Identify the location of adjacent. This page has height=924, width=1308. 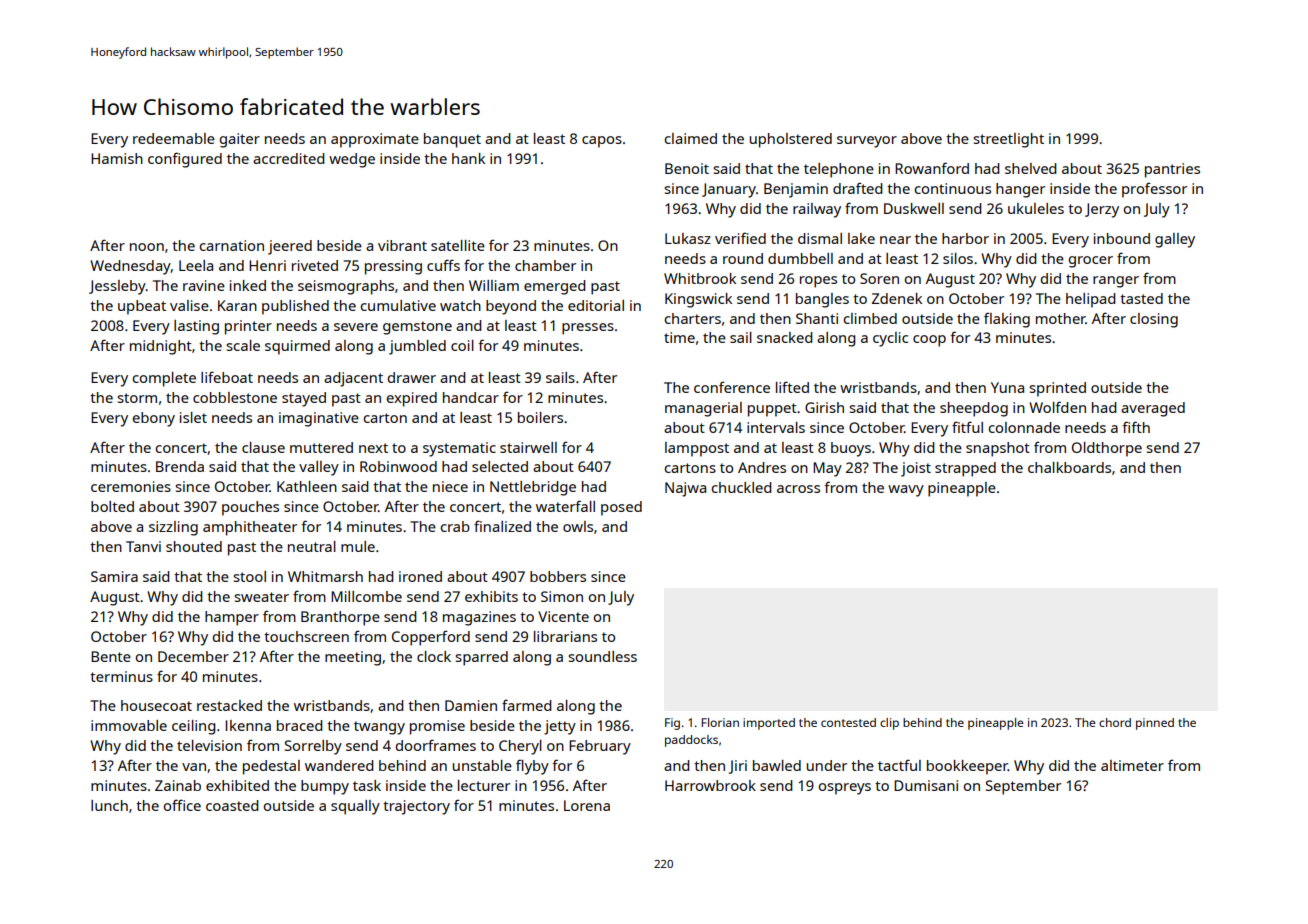
(353, 379).
